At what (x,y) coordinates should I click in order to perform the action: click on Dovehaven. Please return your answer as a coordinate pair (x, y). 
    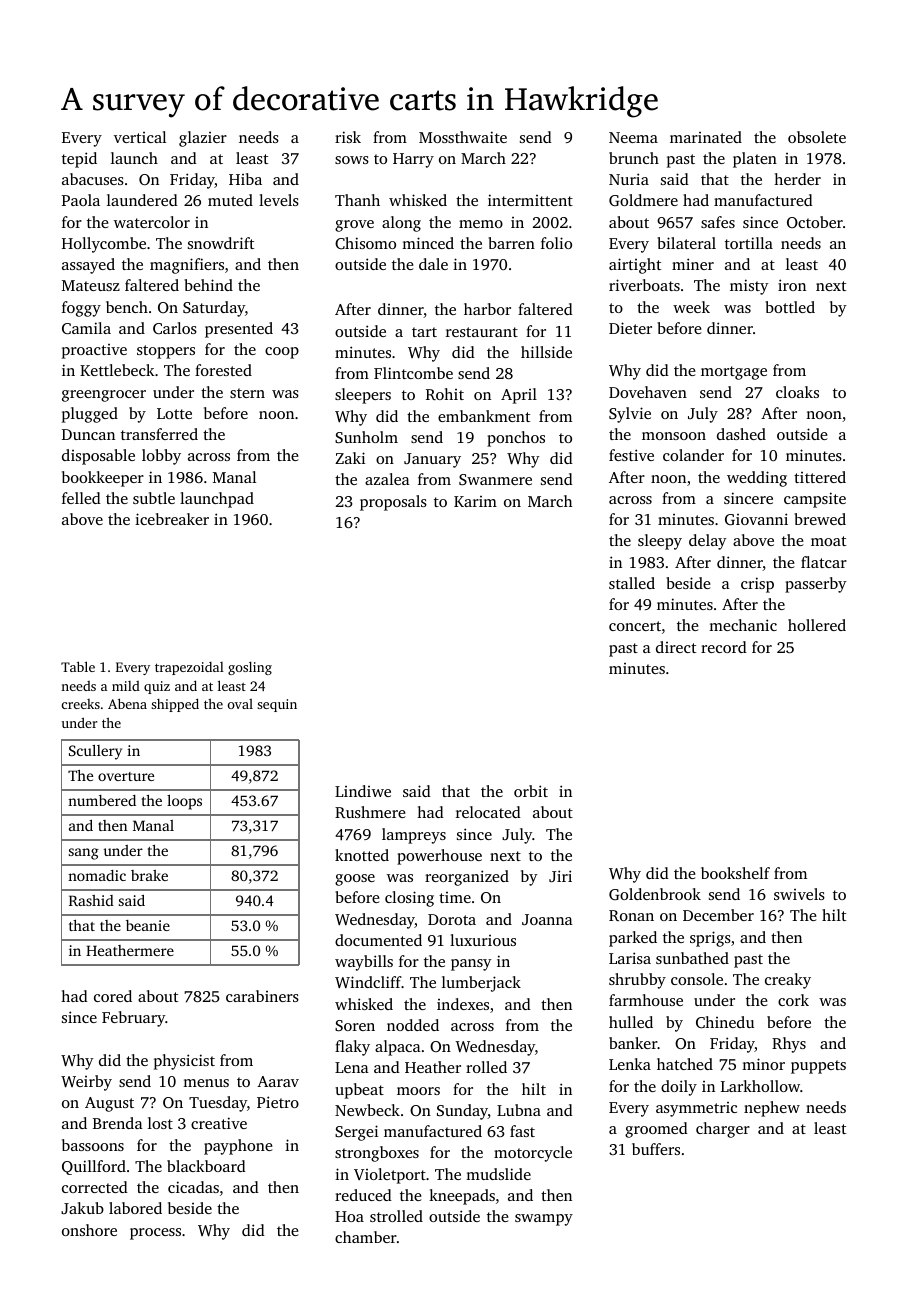
    Looking at the image, I should click on (648, 392).
